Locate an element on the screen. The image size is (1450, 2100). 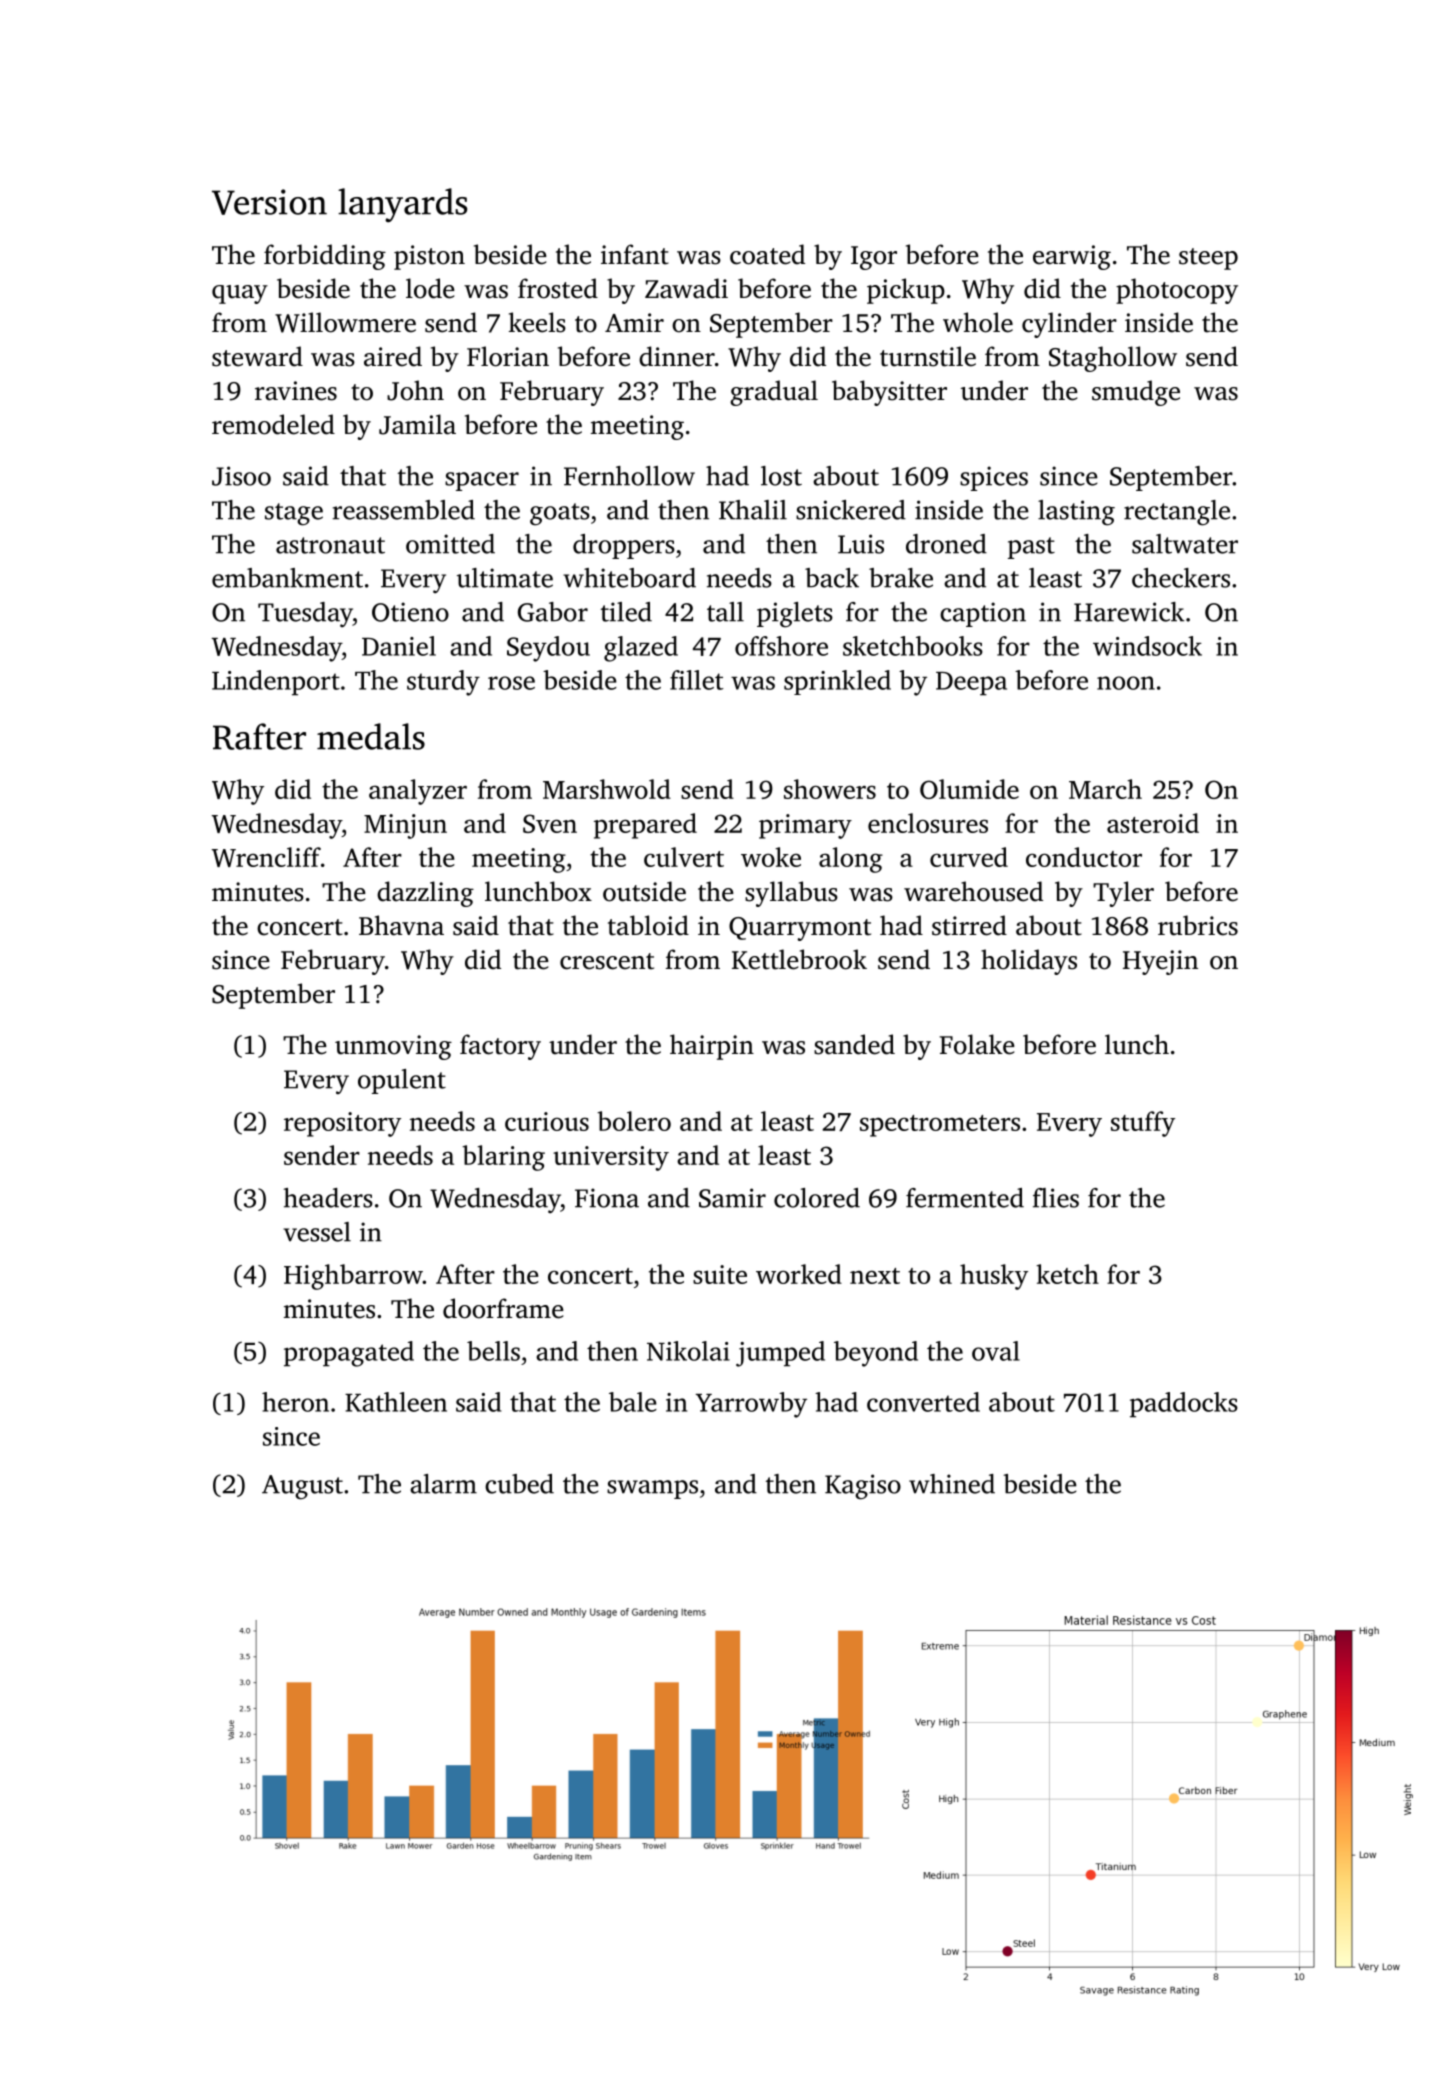
asteroid is located at coordinates (1153, 823).
